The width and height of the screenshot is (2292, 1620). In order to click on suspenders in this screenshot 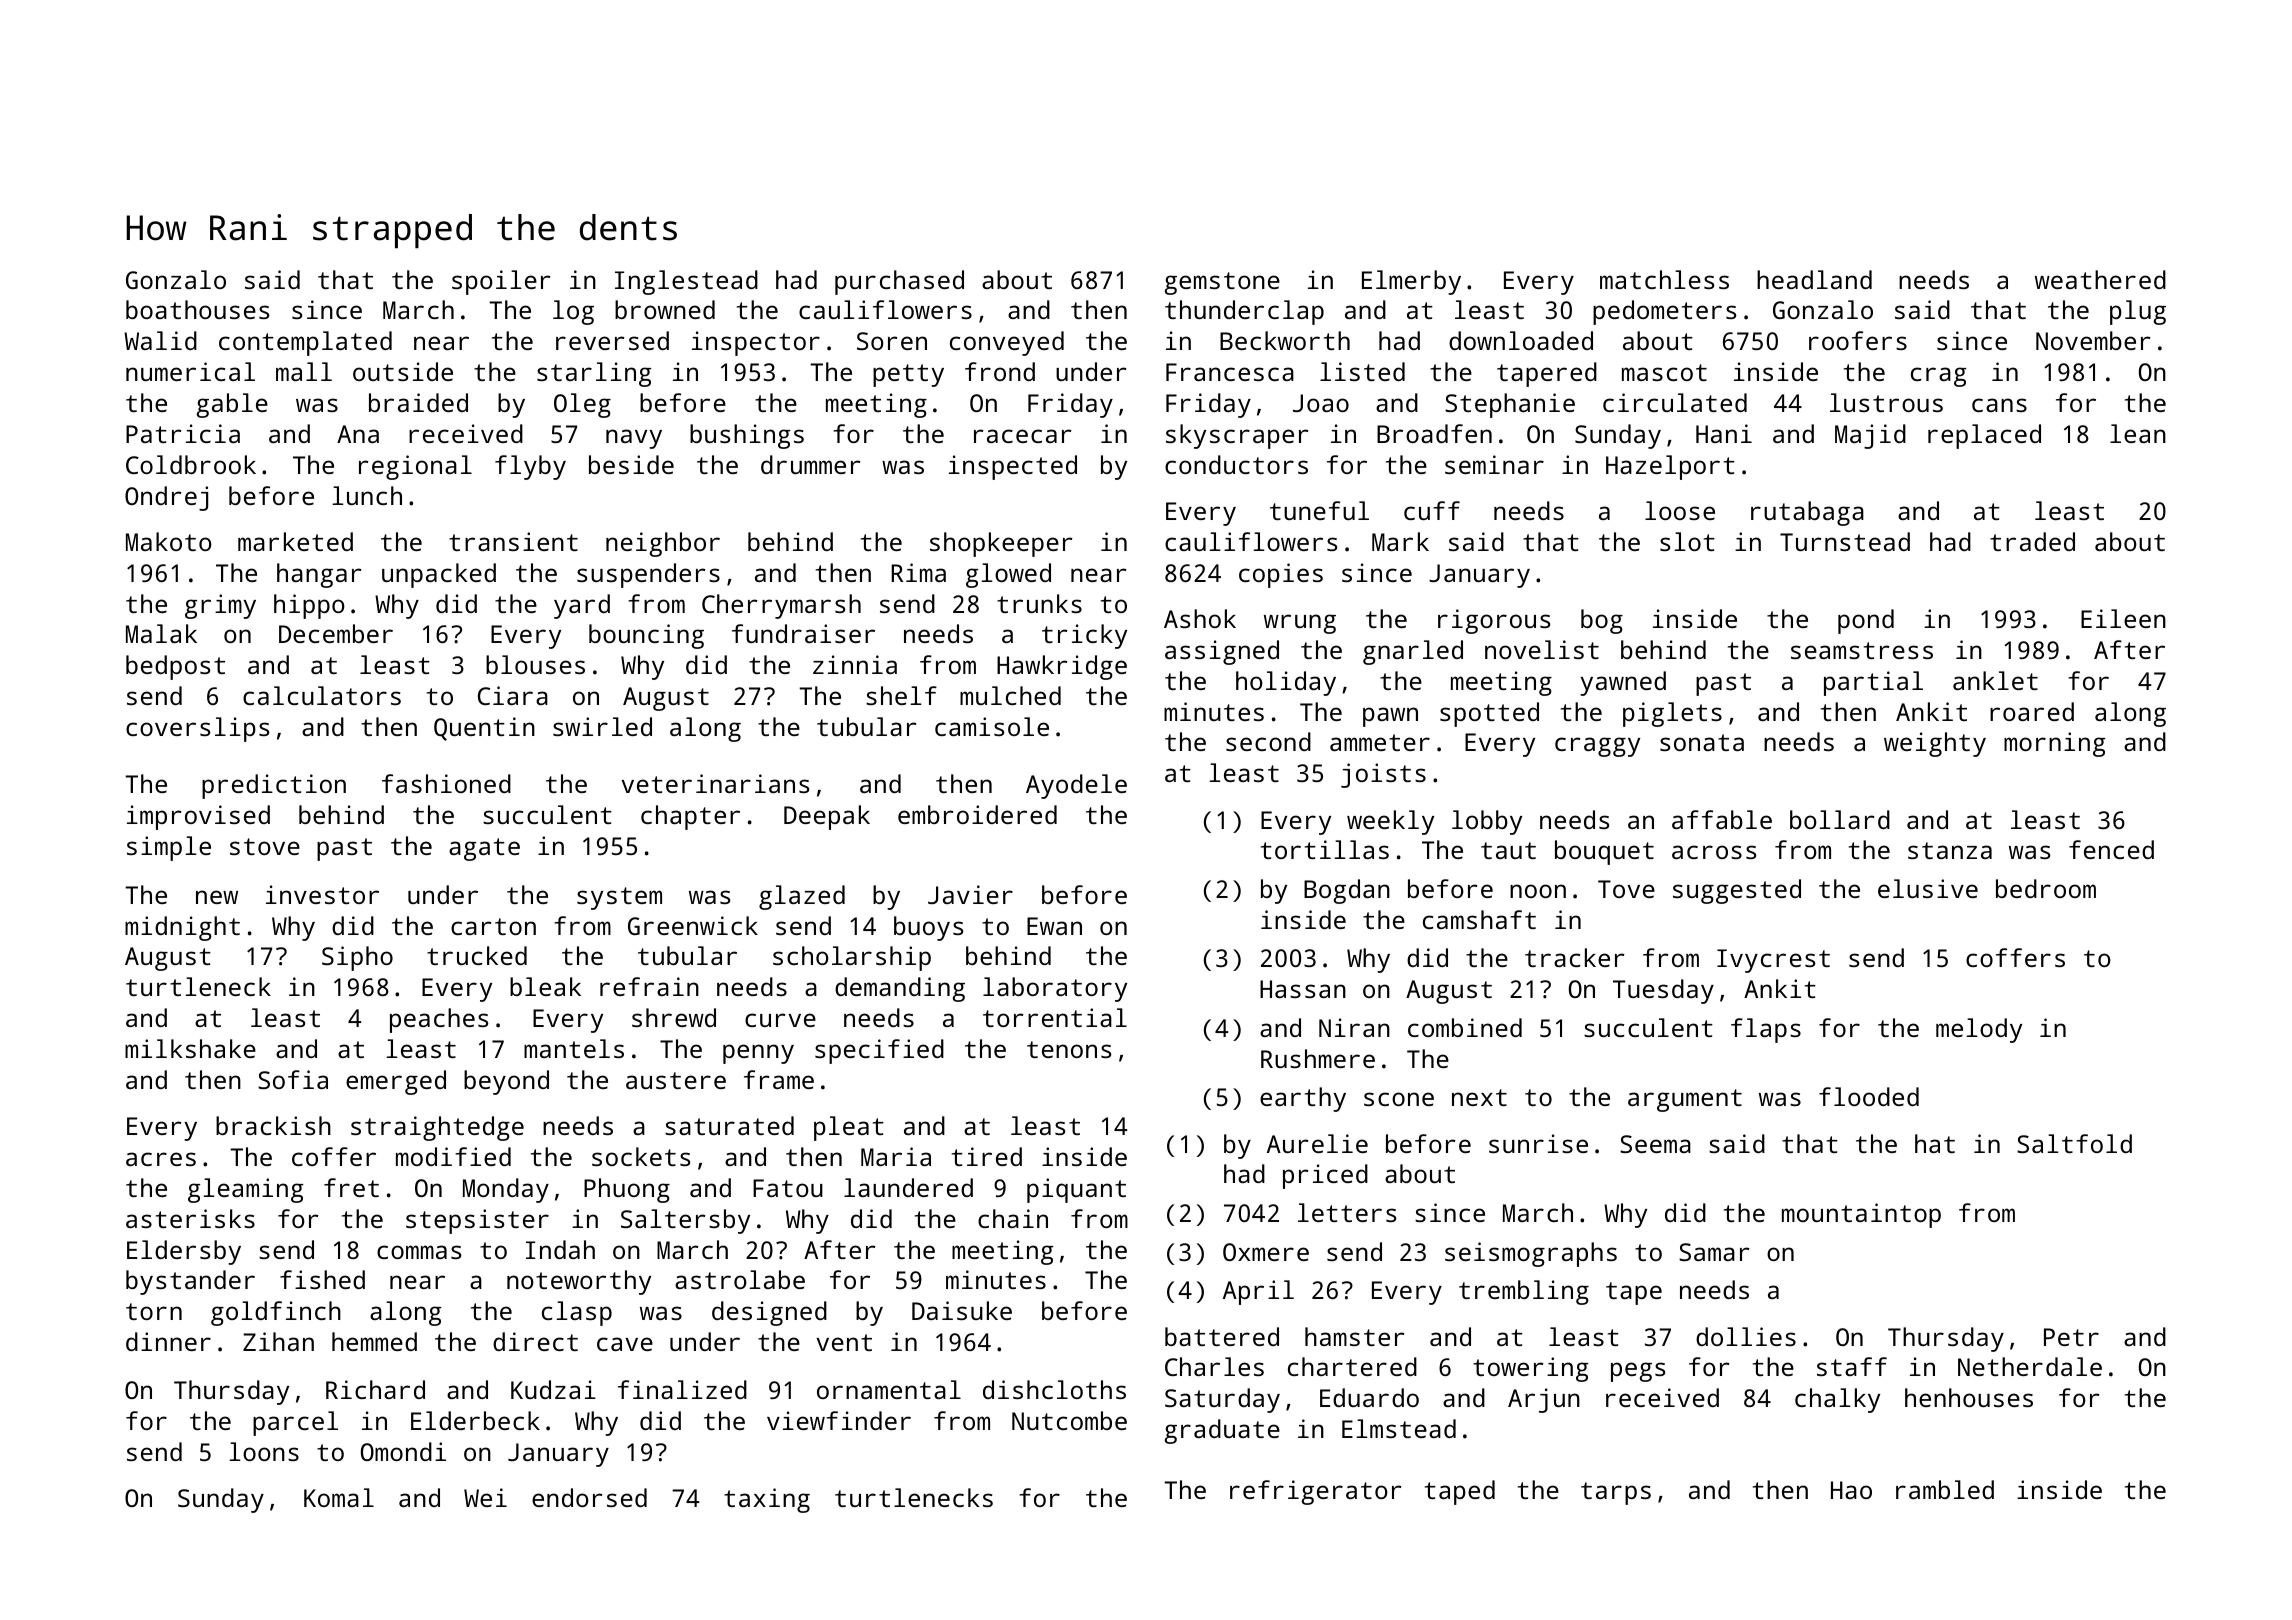, I will do `click(648, 575)`.
